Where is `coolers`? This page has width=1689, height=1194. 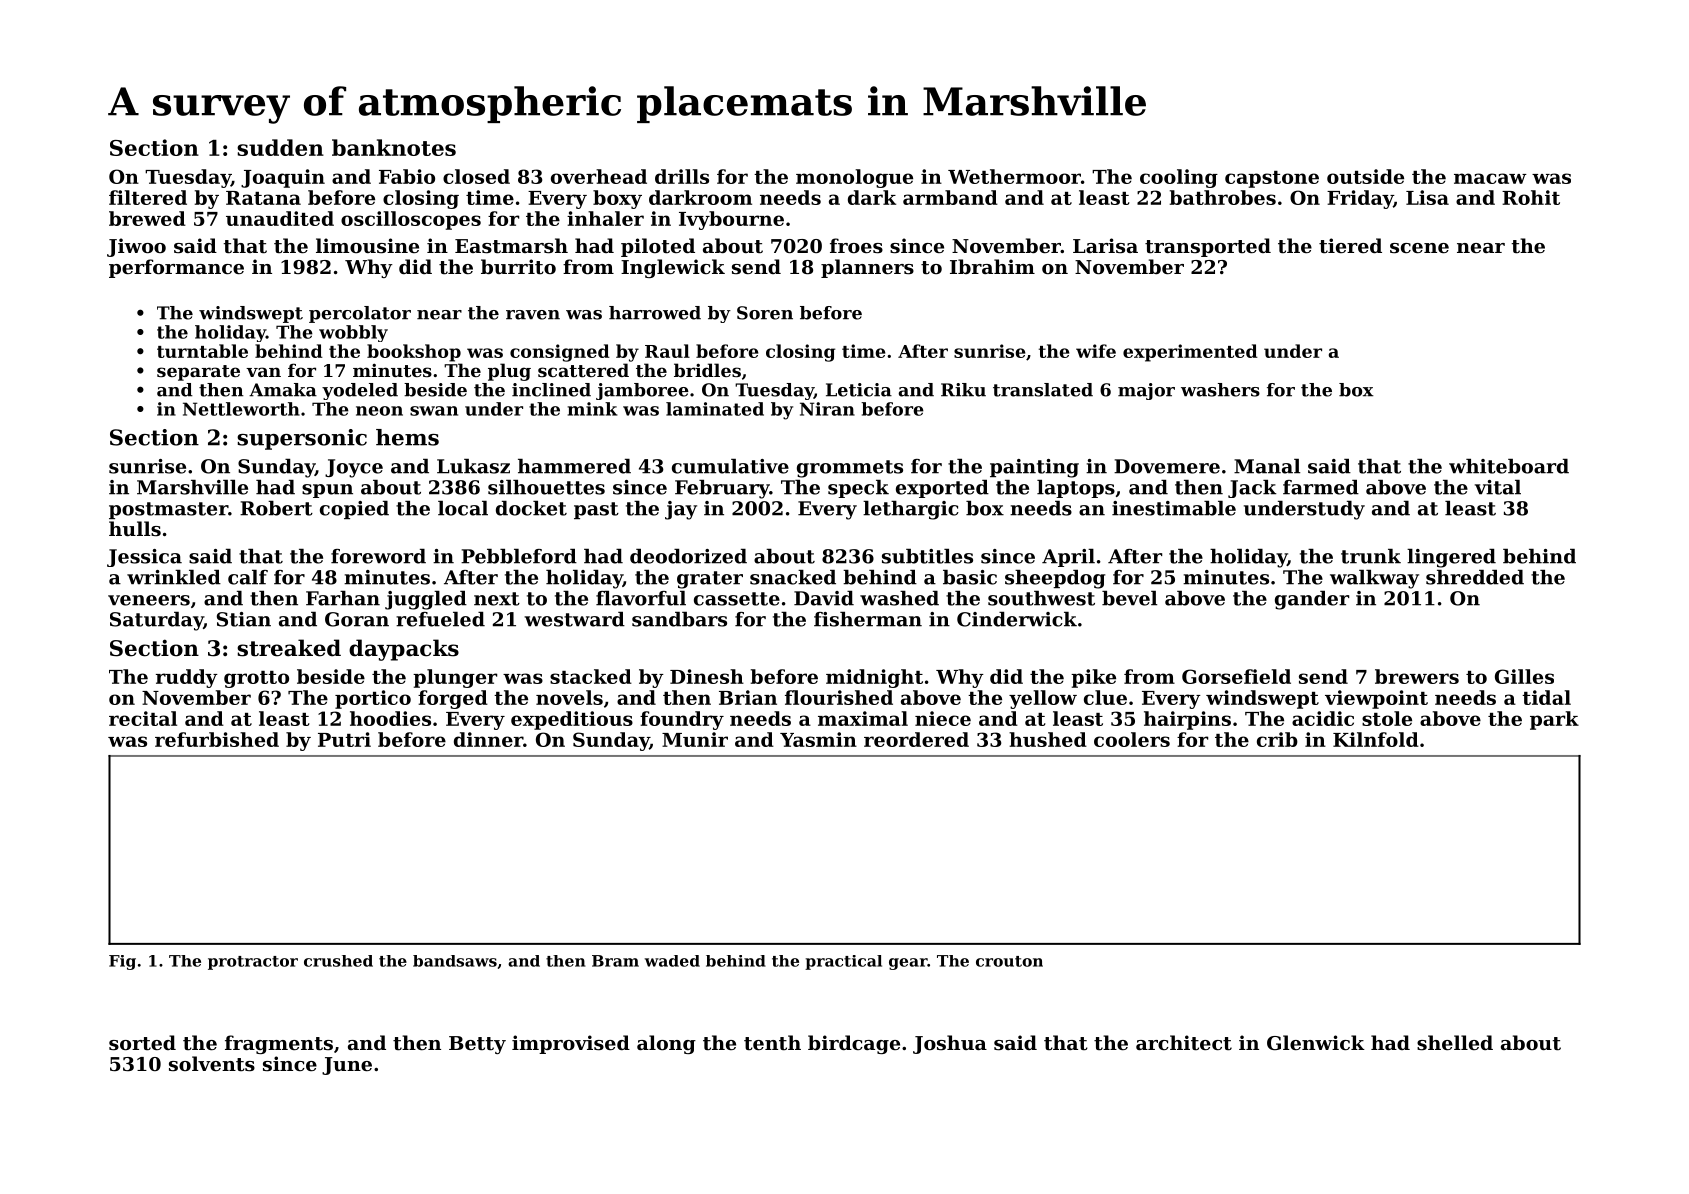 coolers is located at coordinates (1132, 739).
